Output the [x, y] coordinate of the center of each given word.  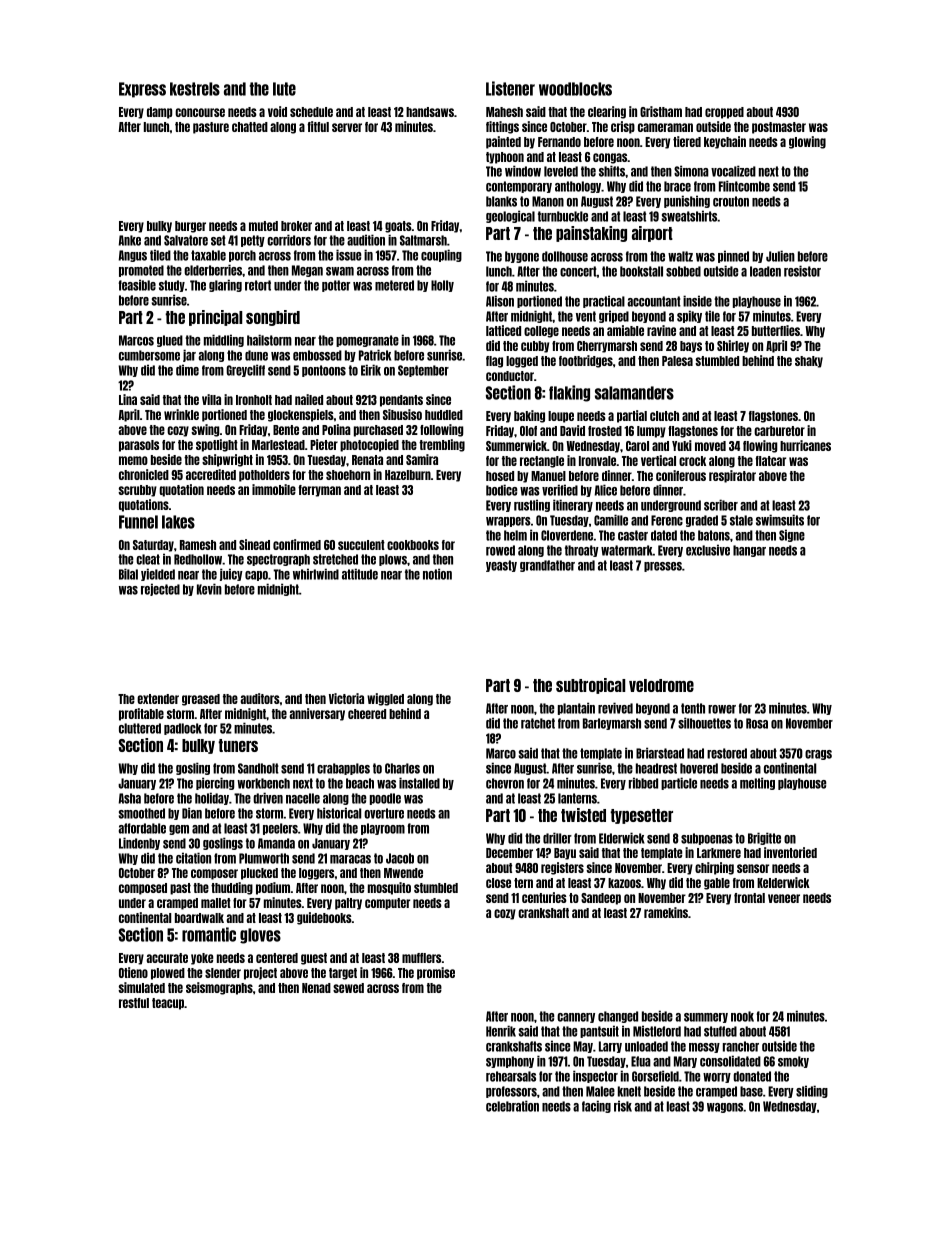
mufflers [421, 958]
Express [142, 90]
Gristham [661, 111]
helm [515, 535]
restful [134, 1003]
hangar [749, 551]
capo [256, 576]
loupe [561, 417]
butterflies [776, 330]
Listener [510, 88]
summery [706, 1018]
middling [224, 340]
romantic [209, 934]
